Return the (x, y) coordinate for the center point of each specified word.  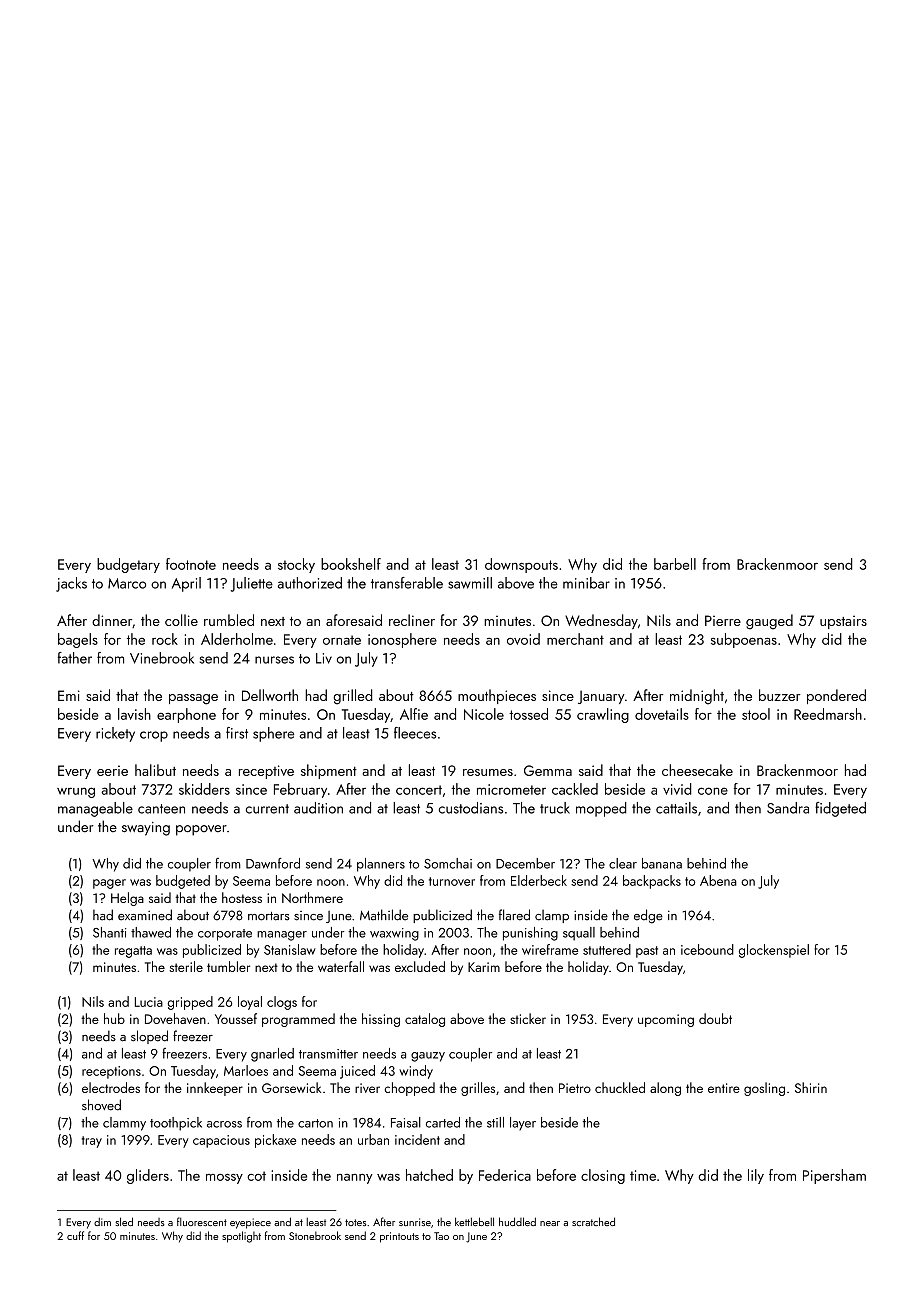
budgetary (128, 565)
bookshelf (351, 564)
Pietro (575, 1088)
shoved (101, 1105)
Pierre (723, 620)
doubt (715, 1018)
